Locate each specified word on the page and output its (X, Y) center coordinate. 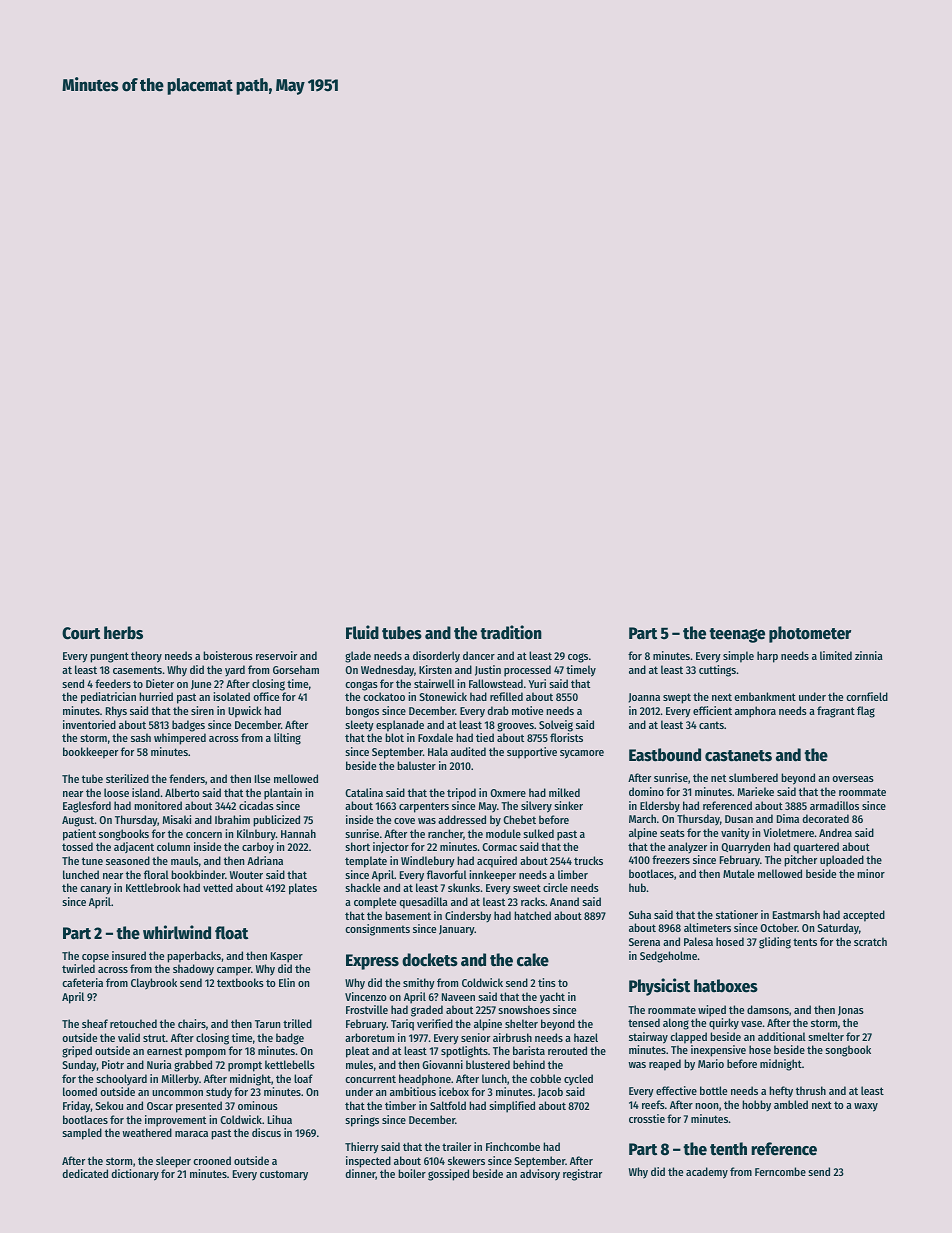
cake (533, 960)
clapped (688, 1038)
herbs (123, 633)
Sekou (109, 1105)
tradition (511, 632)
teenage (737, 635)
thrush (811, 1090)
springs (362, 1121)
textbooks (240, 982)
